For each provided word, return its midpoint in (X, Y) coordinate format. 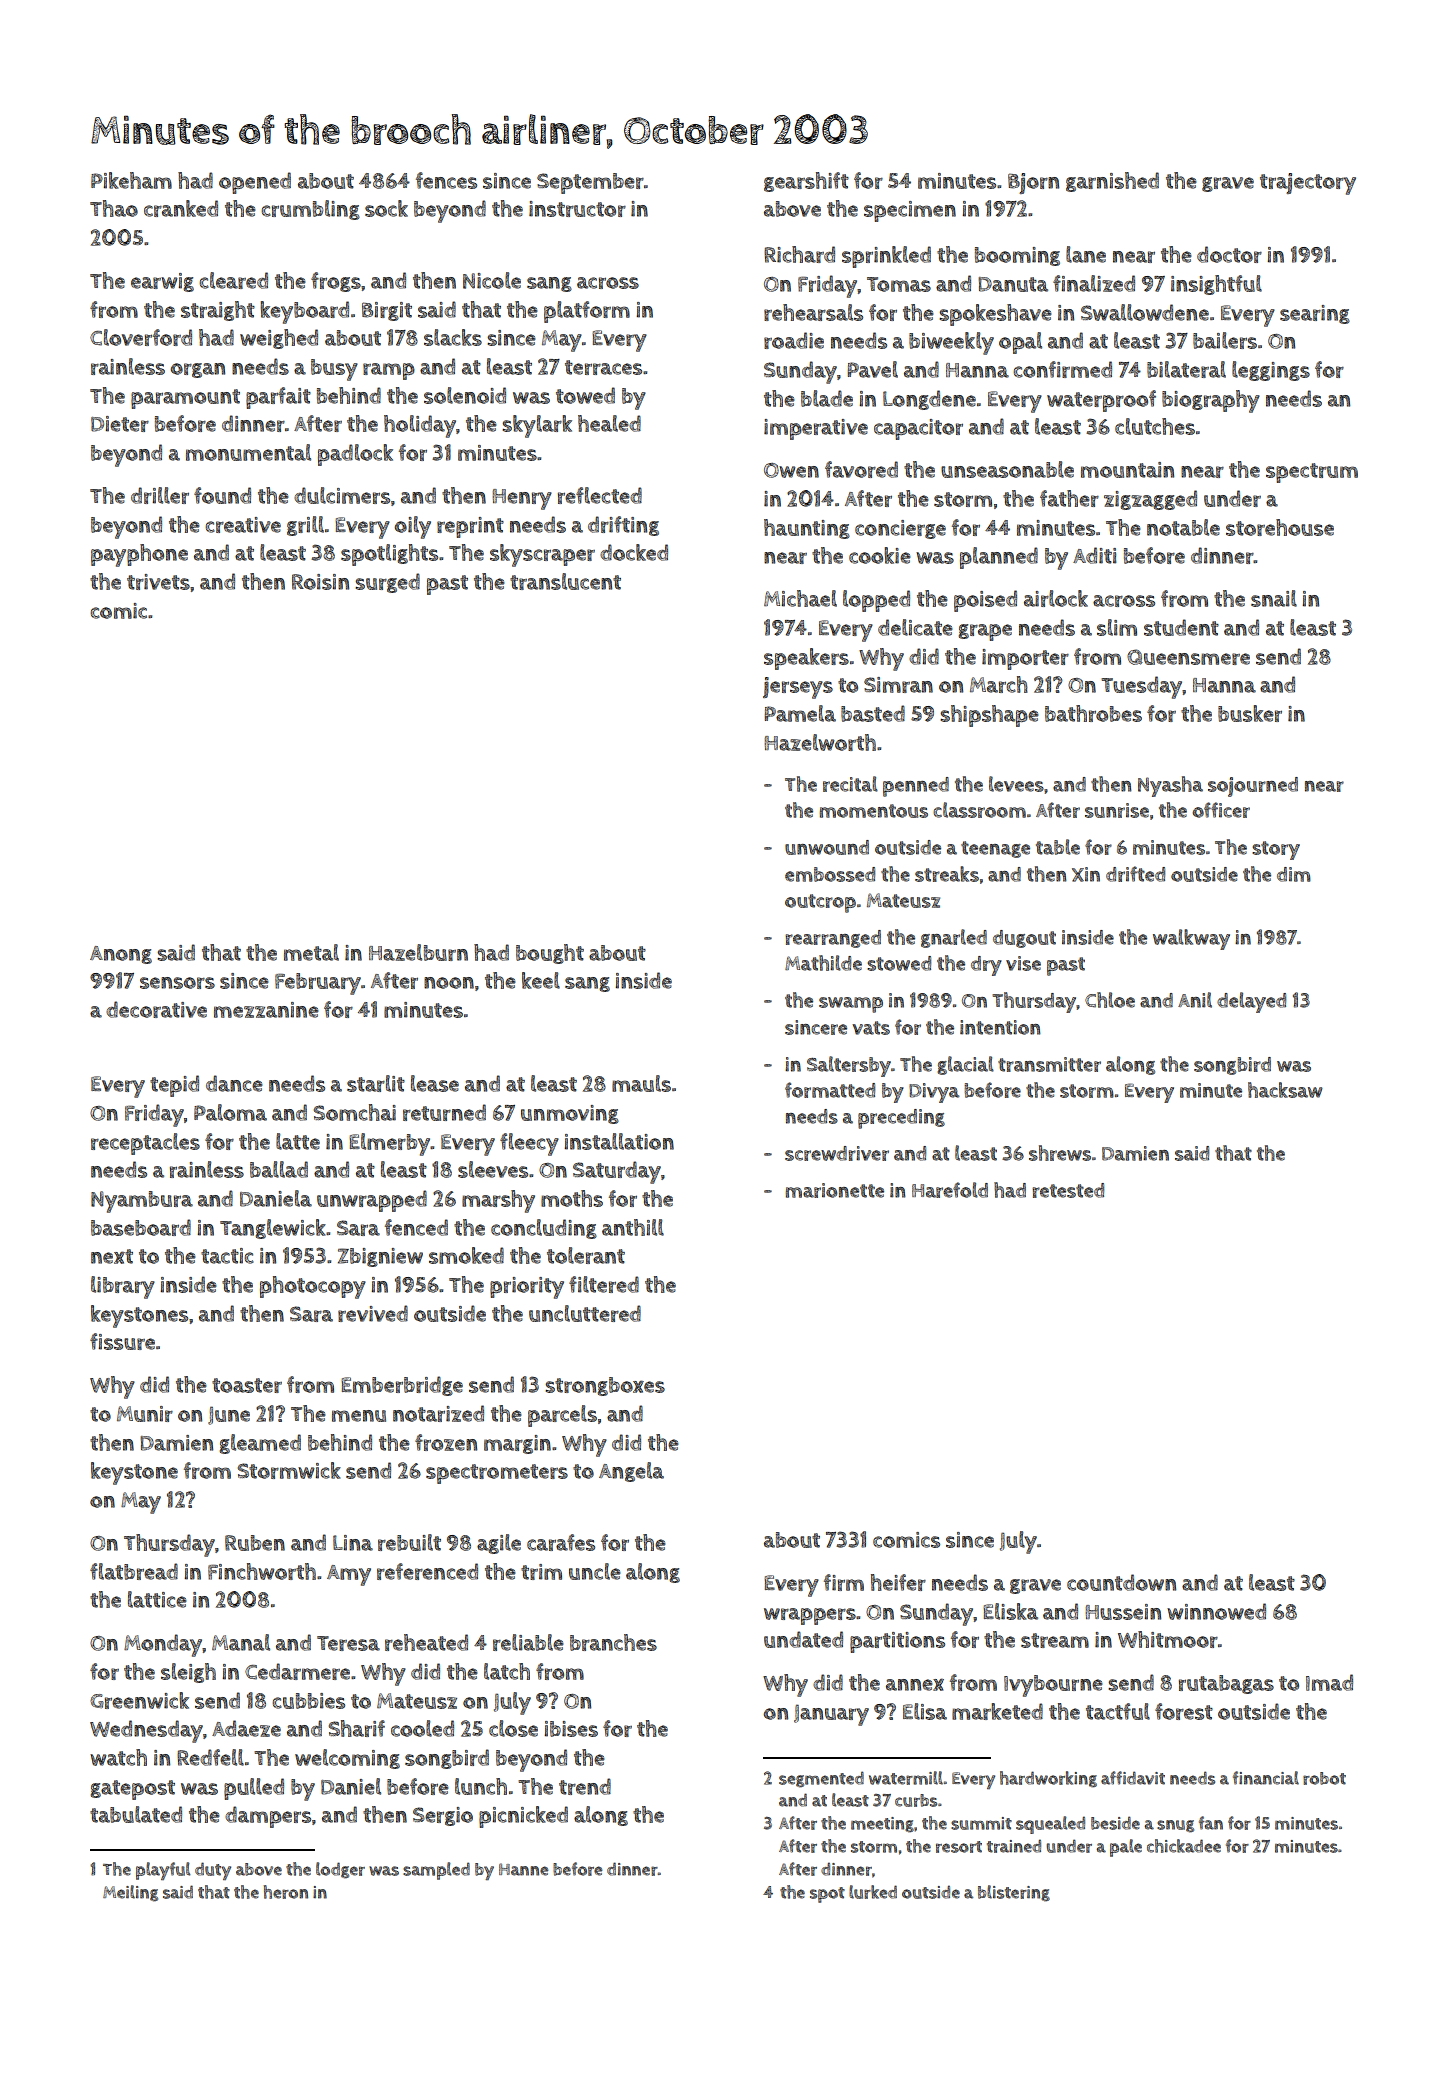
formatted (830, 1090)
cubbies (308, 1701)
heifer (898, 1582)
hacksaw (1285, 1090)
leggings (1271, 371)
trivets (158, 582)
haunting (807, 529)
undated (803, 1639)
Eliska (1010, 1611)
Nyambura (142, 1202)
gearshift (806, 182)
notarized (438, 1413)
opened (255, 183)
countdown (1121, 1582)
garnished (1112, 182)
